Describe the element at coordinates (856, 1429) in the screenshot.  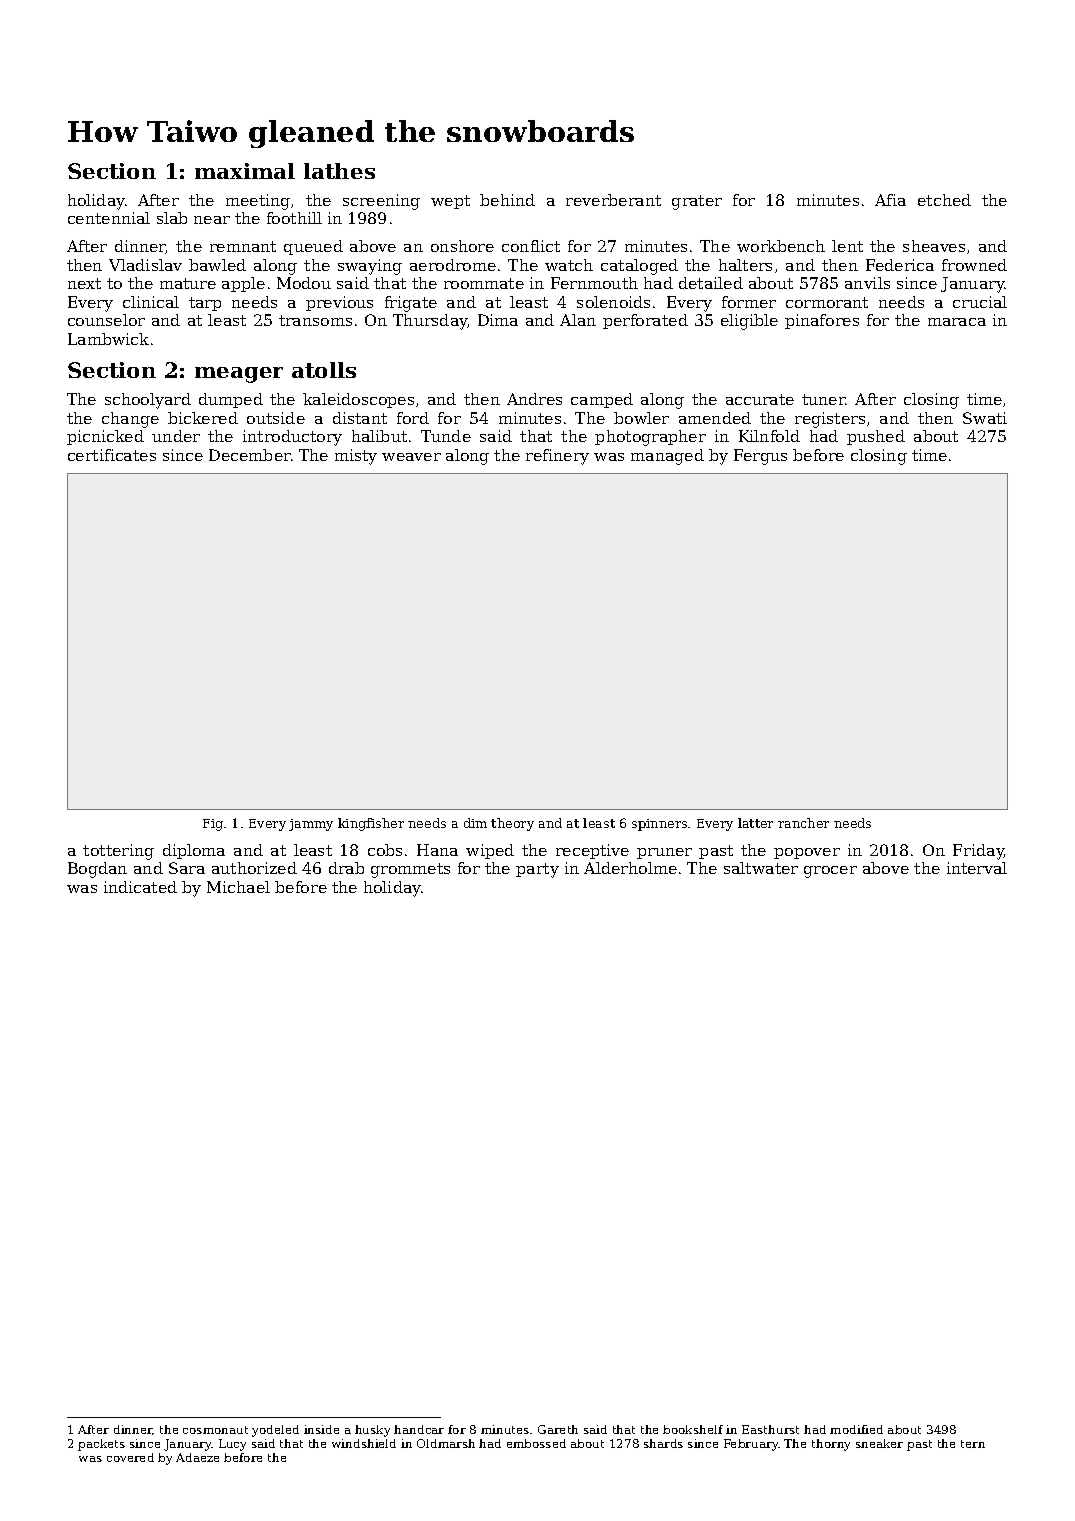
I see `modified` at that location.
